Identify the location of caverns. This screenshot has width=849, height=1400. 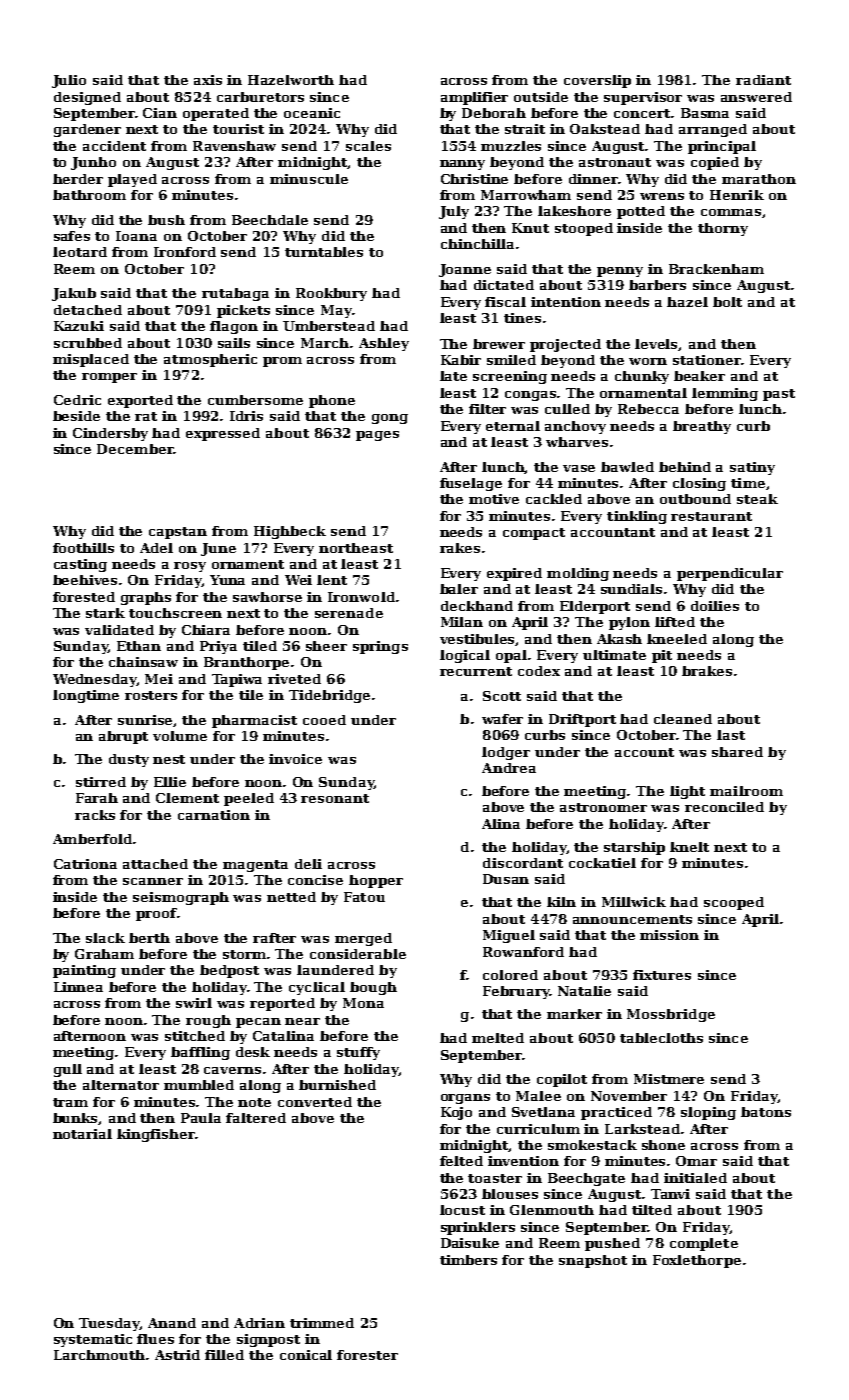
(232, 1070).
